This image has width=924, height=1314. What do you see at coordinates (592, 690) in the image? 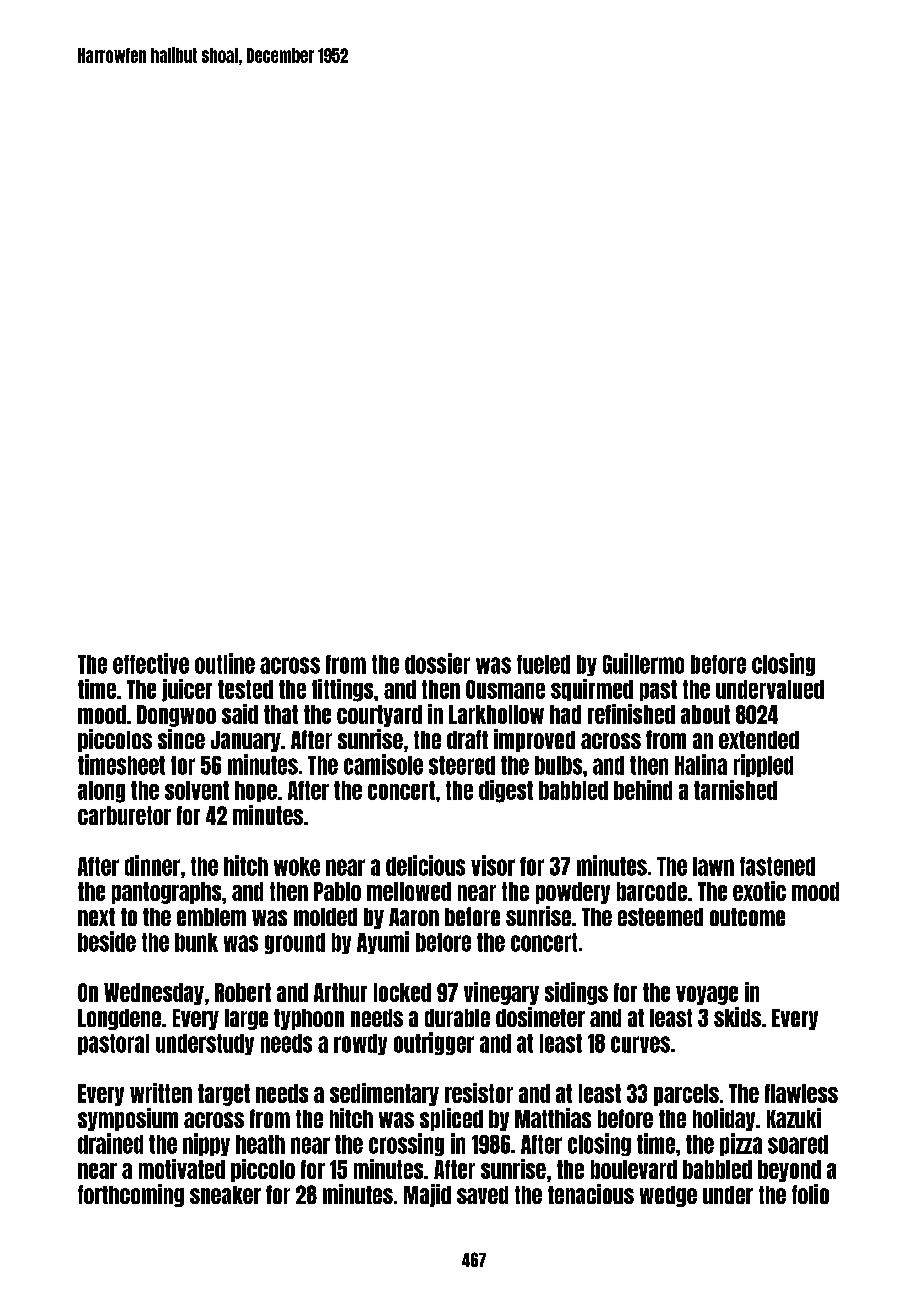
I see `squirmed` at bounding box center [592, 690].
